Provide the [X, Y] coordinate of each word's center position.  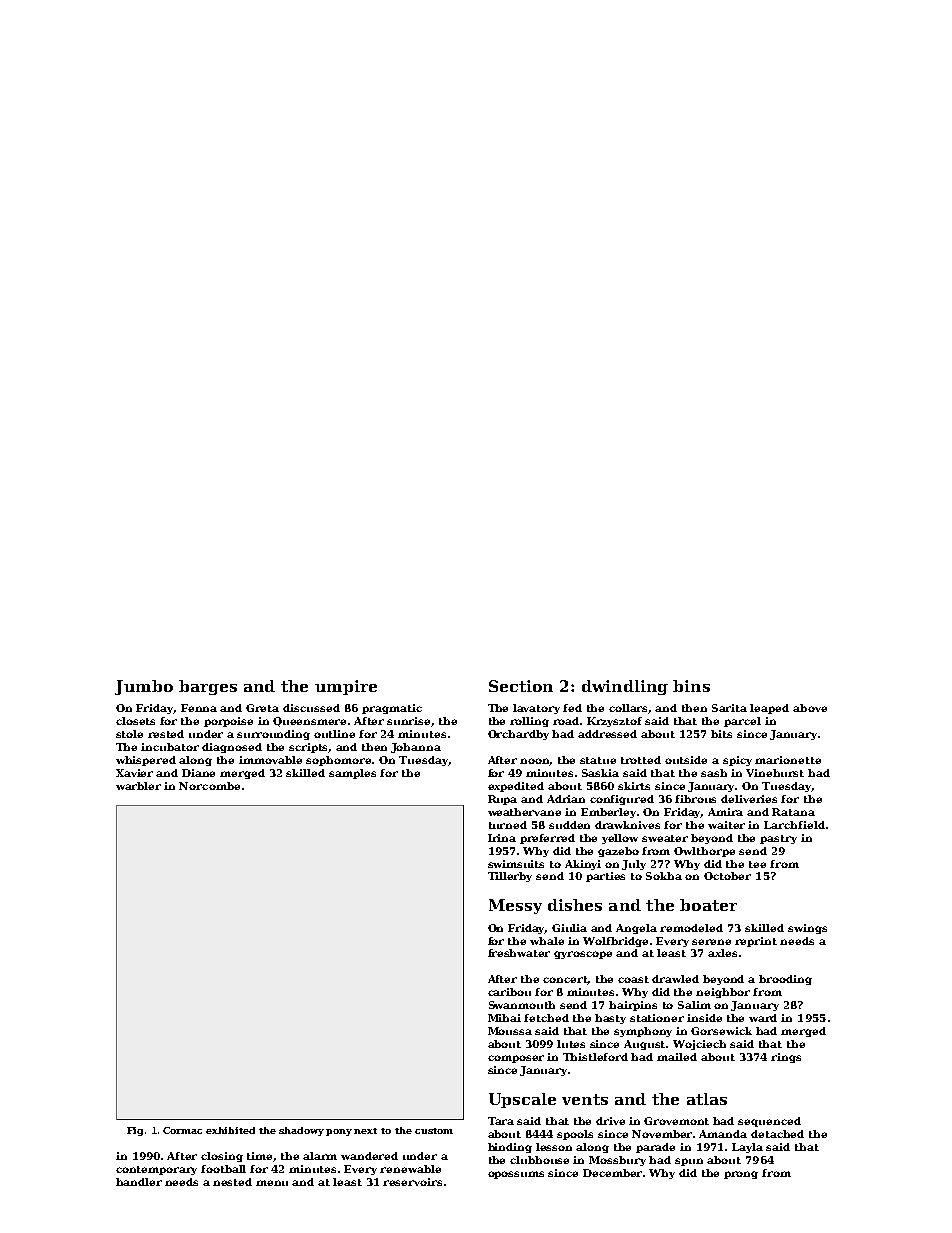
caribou [509, 992]
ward [763, 1018]
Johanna [416, 748]
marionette [788, 760]
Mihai [504, 1018]
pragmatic [392, 709]
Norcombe [209, 786]
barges [208, 687]
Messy [515, 906]
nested [232, 1182]
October [727, 876]
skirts [634, 786]
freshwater [519, 953]
